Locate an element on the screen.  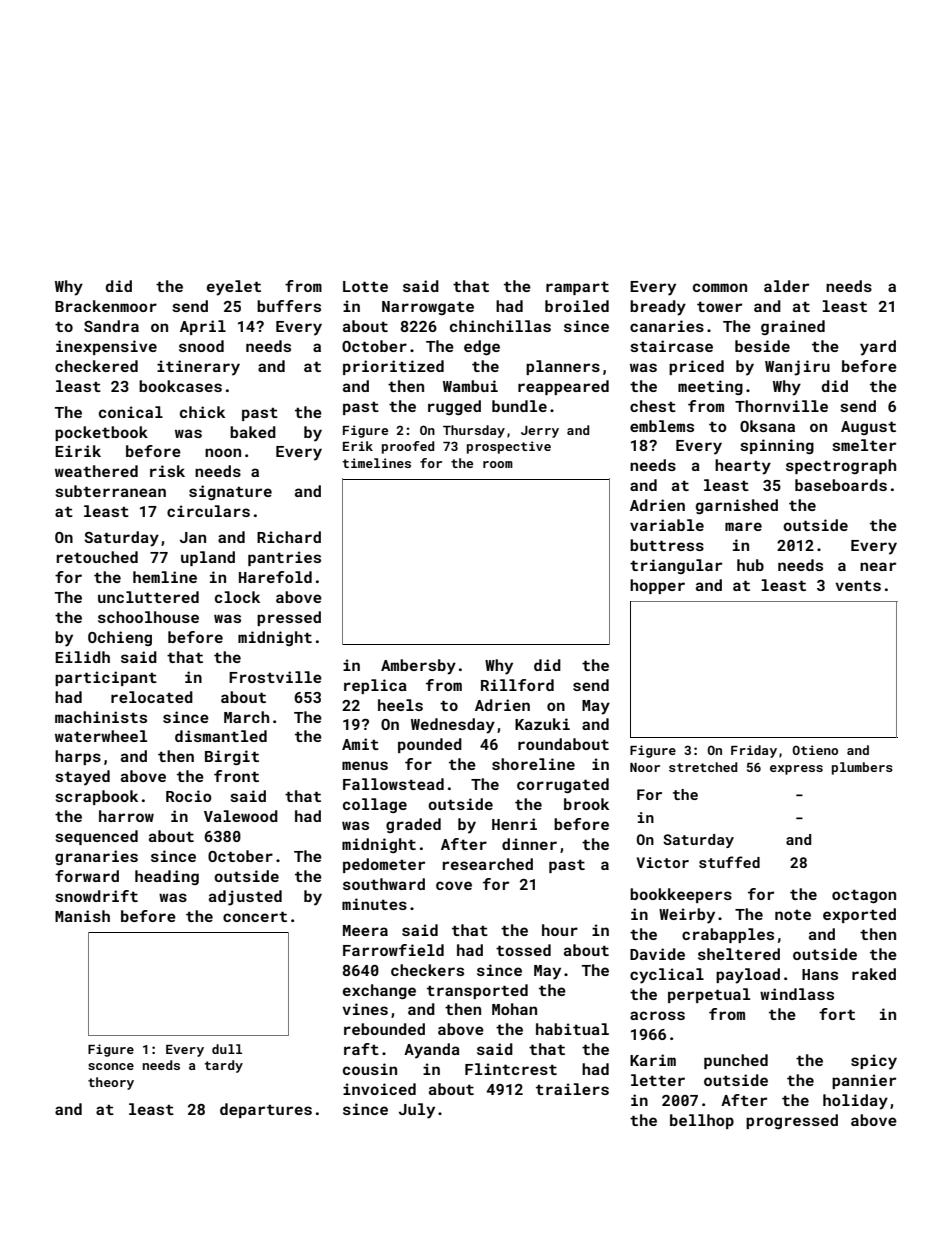
stuffed is located at coordinates (729, 862).
